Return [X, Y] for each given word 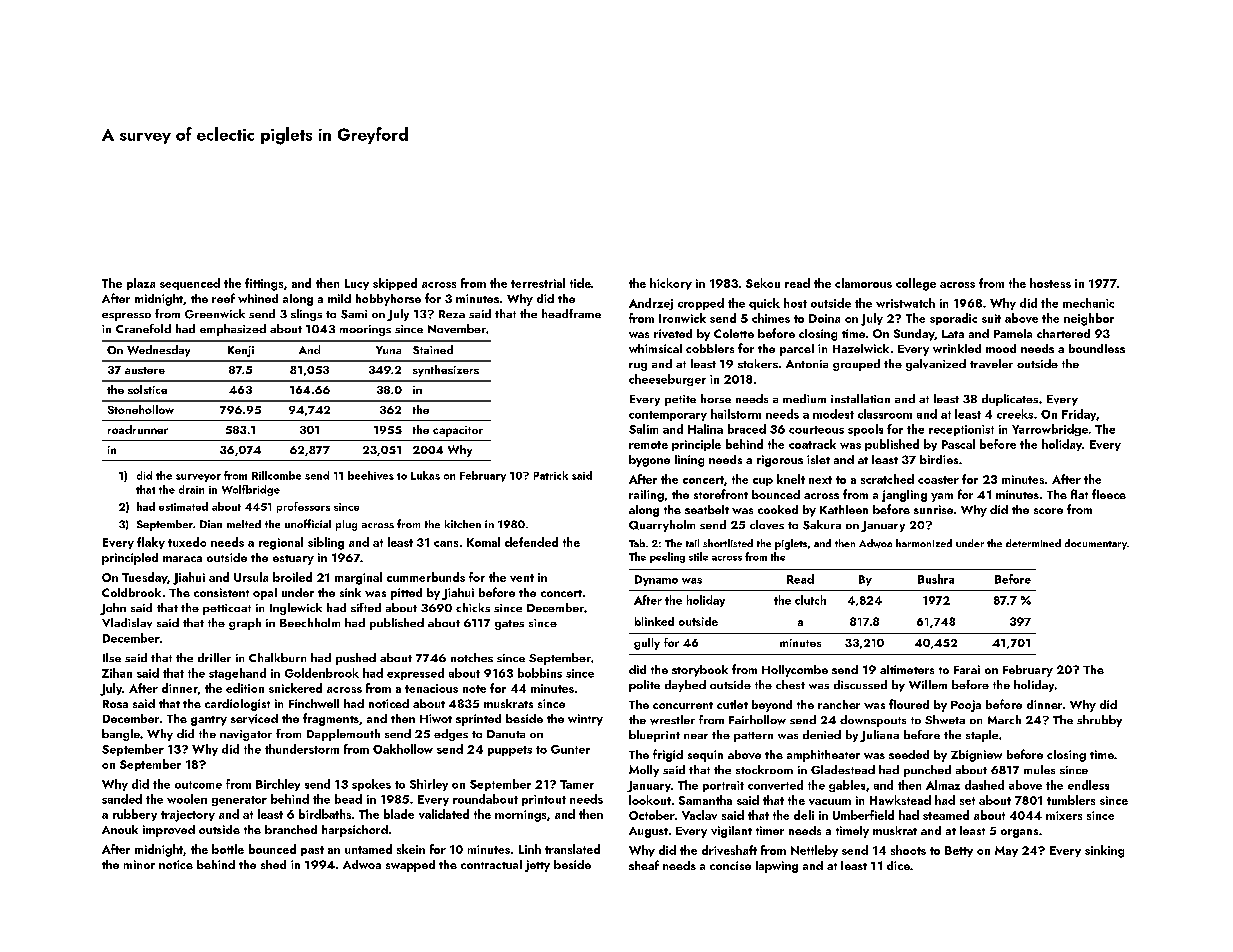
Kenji [241, 351]
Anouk [120, 829]
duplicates [1010, 400]
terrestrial [538, 283]
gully [647, 644]
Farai [967, 669]
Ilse [112, 657]
